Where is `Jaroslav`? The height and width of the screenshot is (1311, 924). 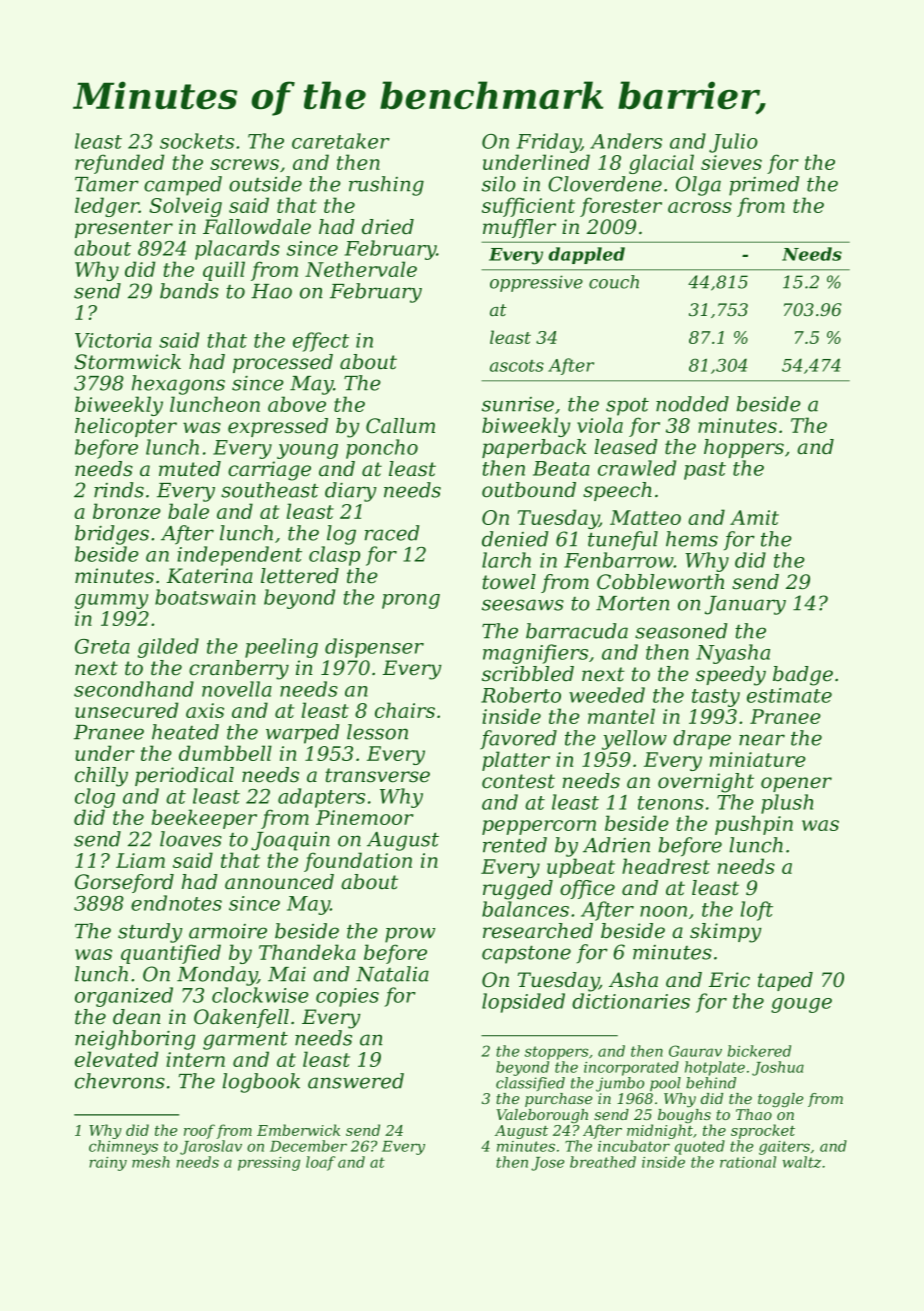 Jaroslav is located at coordinates (211, 1147).
